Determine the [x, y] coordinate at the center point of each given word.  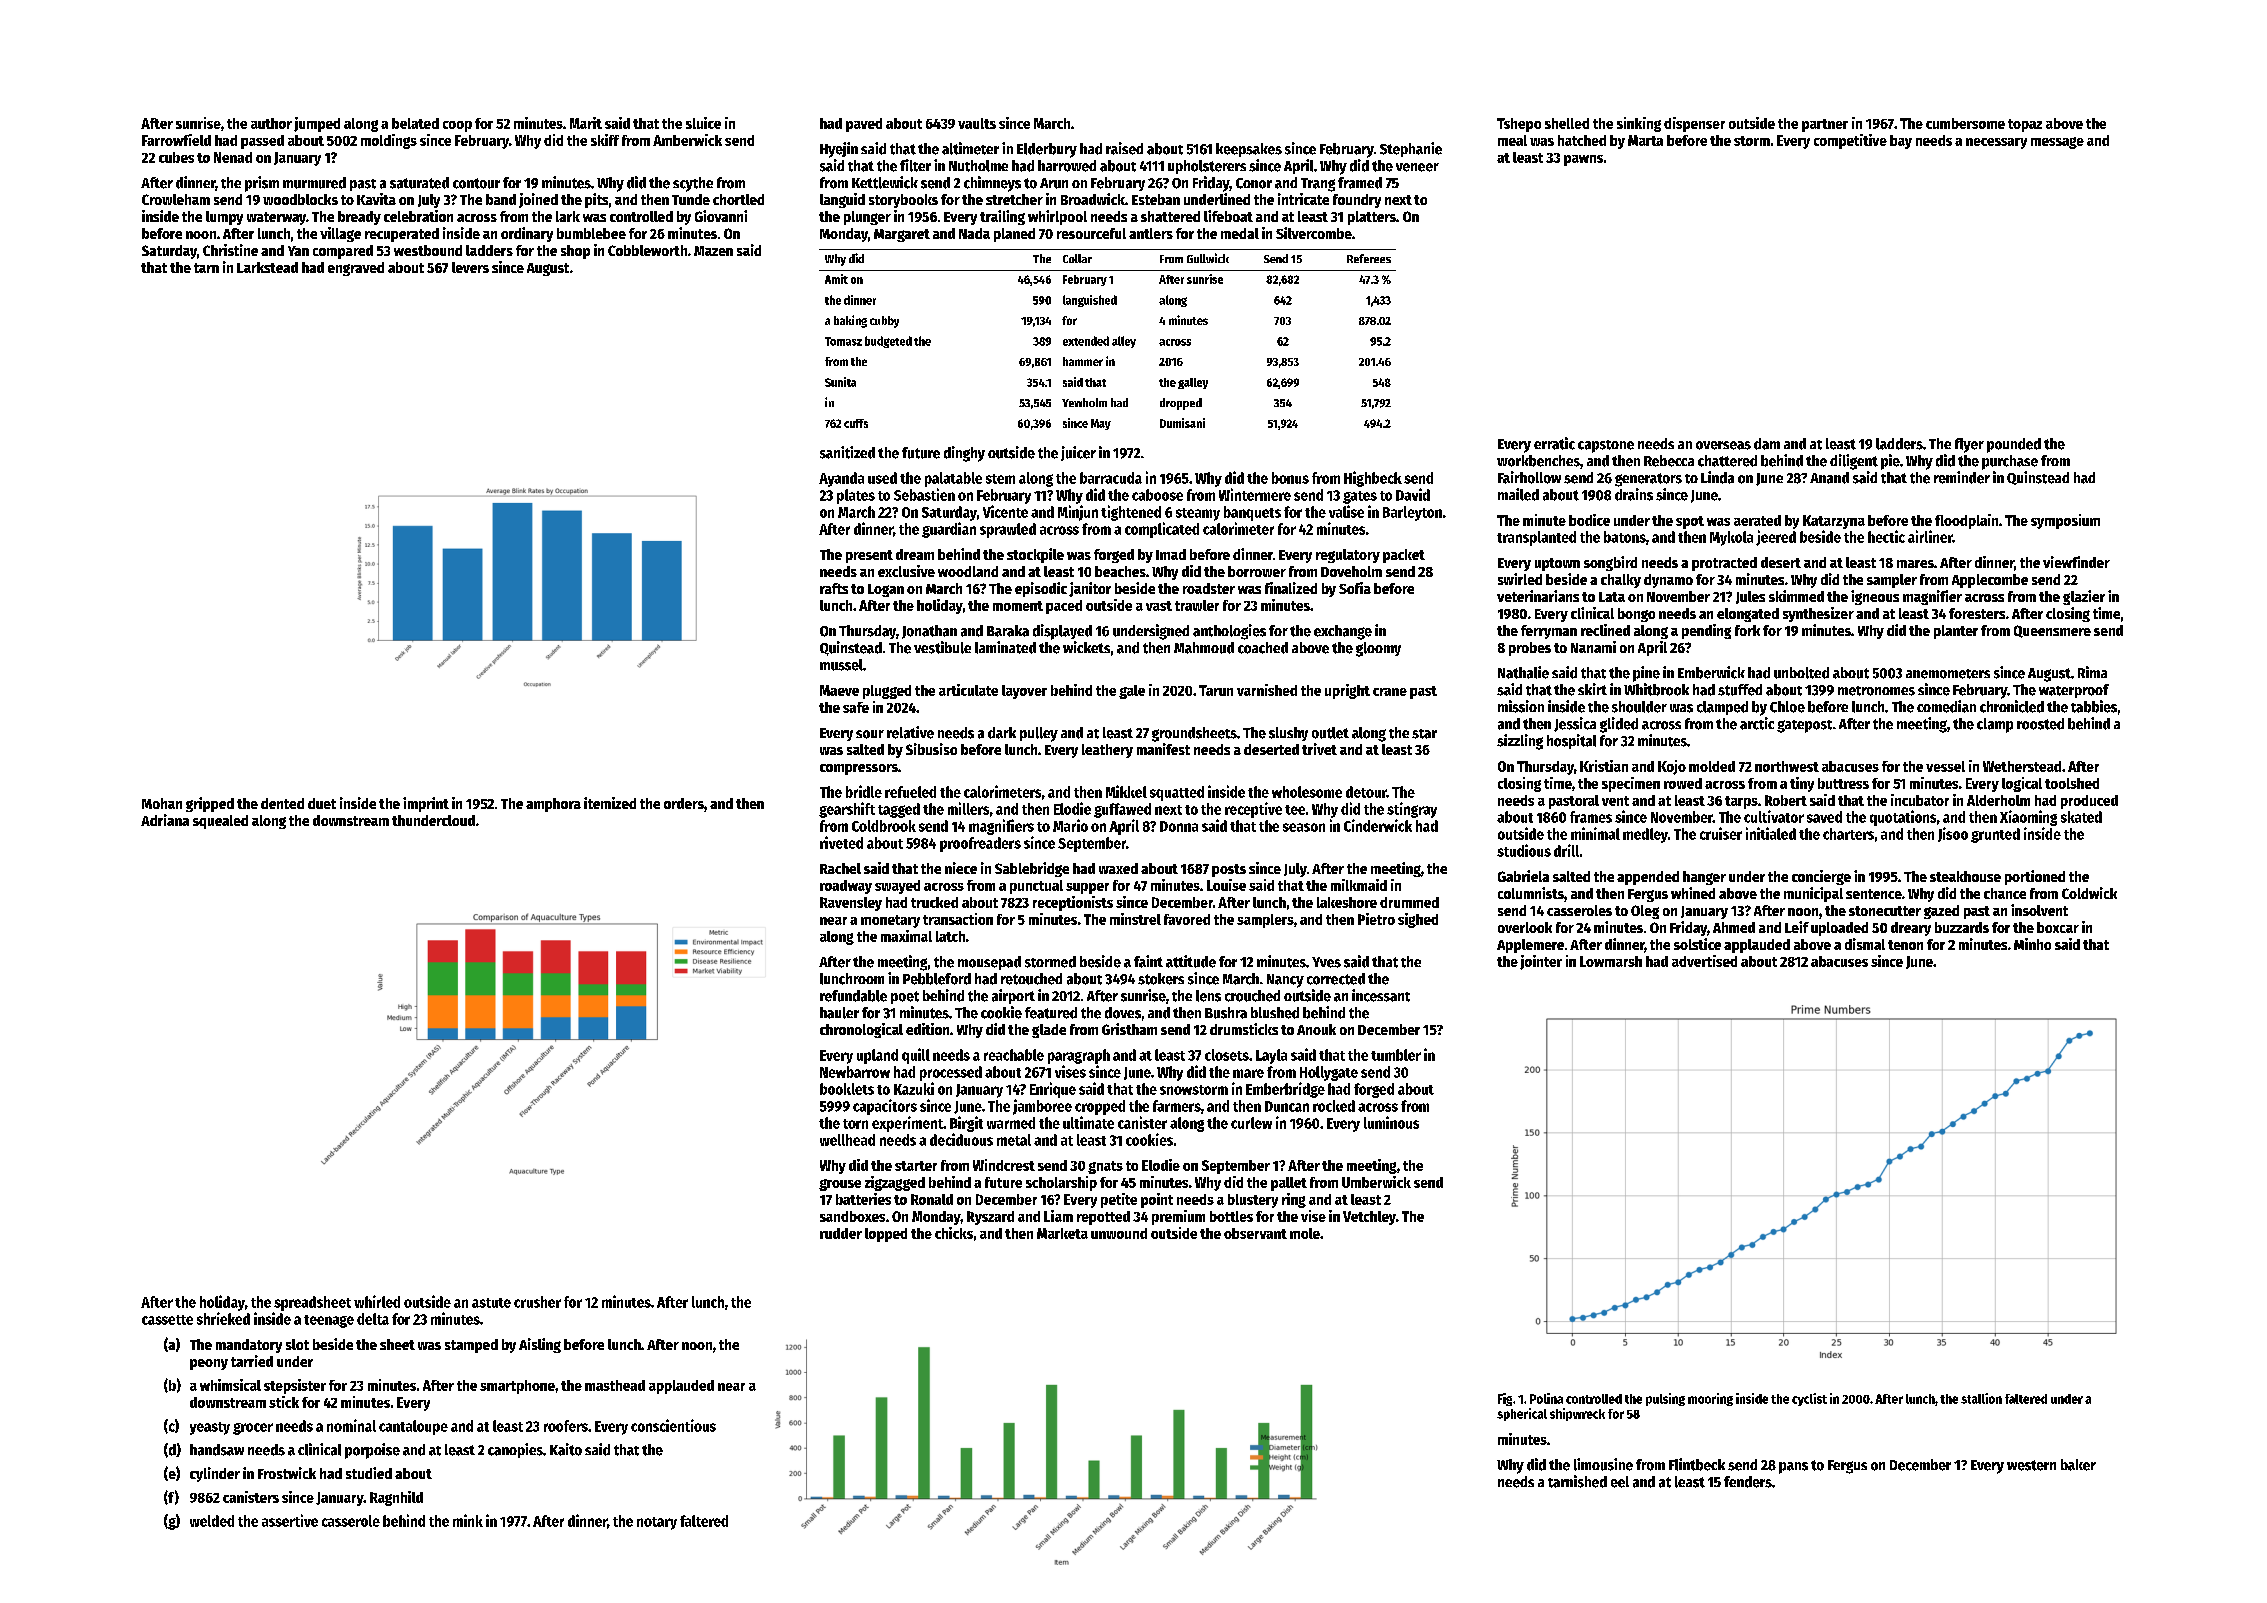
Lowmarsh [1611, 961]
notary [657, 1523]
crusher [537, 1302]
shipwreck [1577, 1414]
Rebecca [1669, 461]
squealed [220, 822]
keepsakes [1249, 150]
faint [1148, 961]
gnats [1105, 1167]
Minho [2032, 944]
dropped [1181, 404]
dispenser [1694, 124]
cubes [176, 157]
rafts [834, 588]
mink [468, 1520]
